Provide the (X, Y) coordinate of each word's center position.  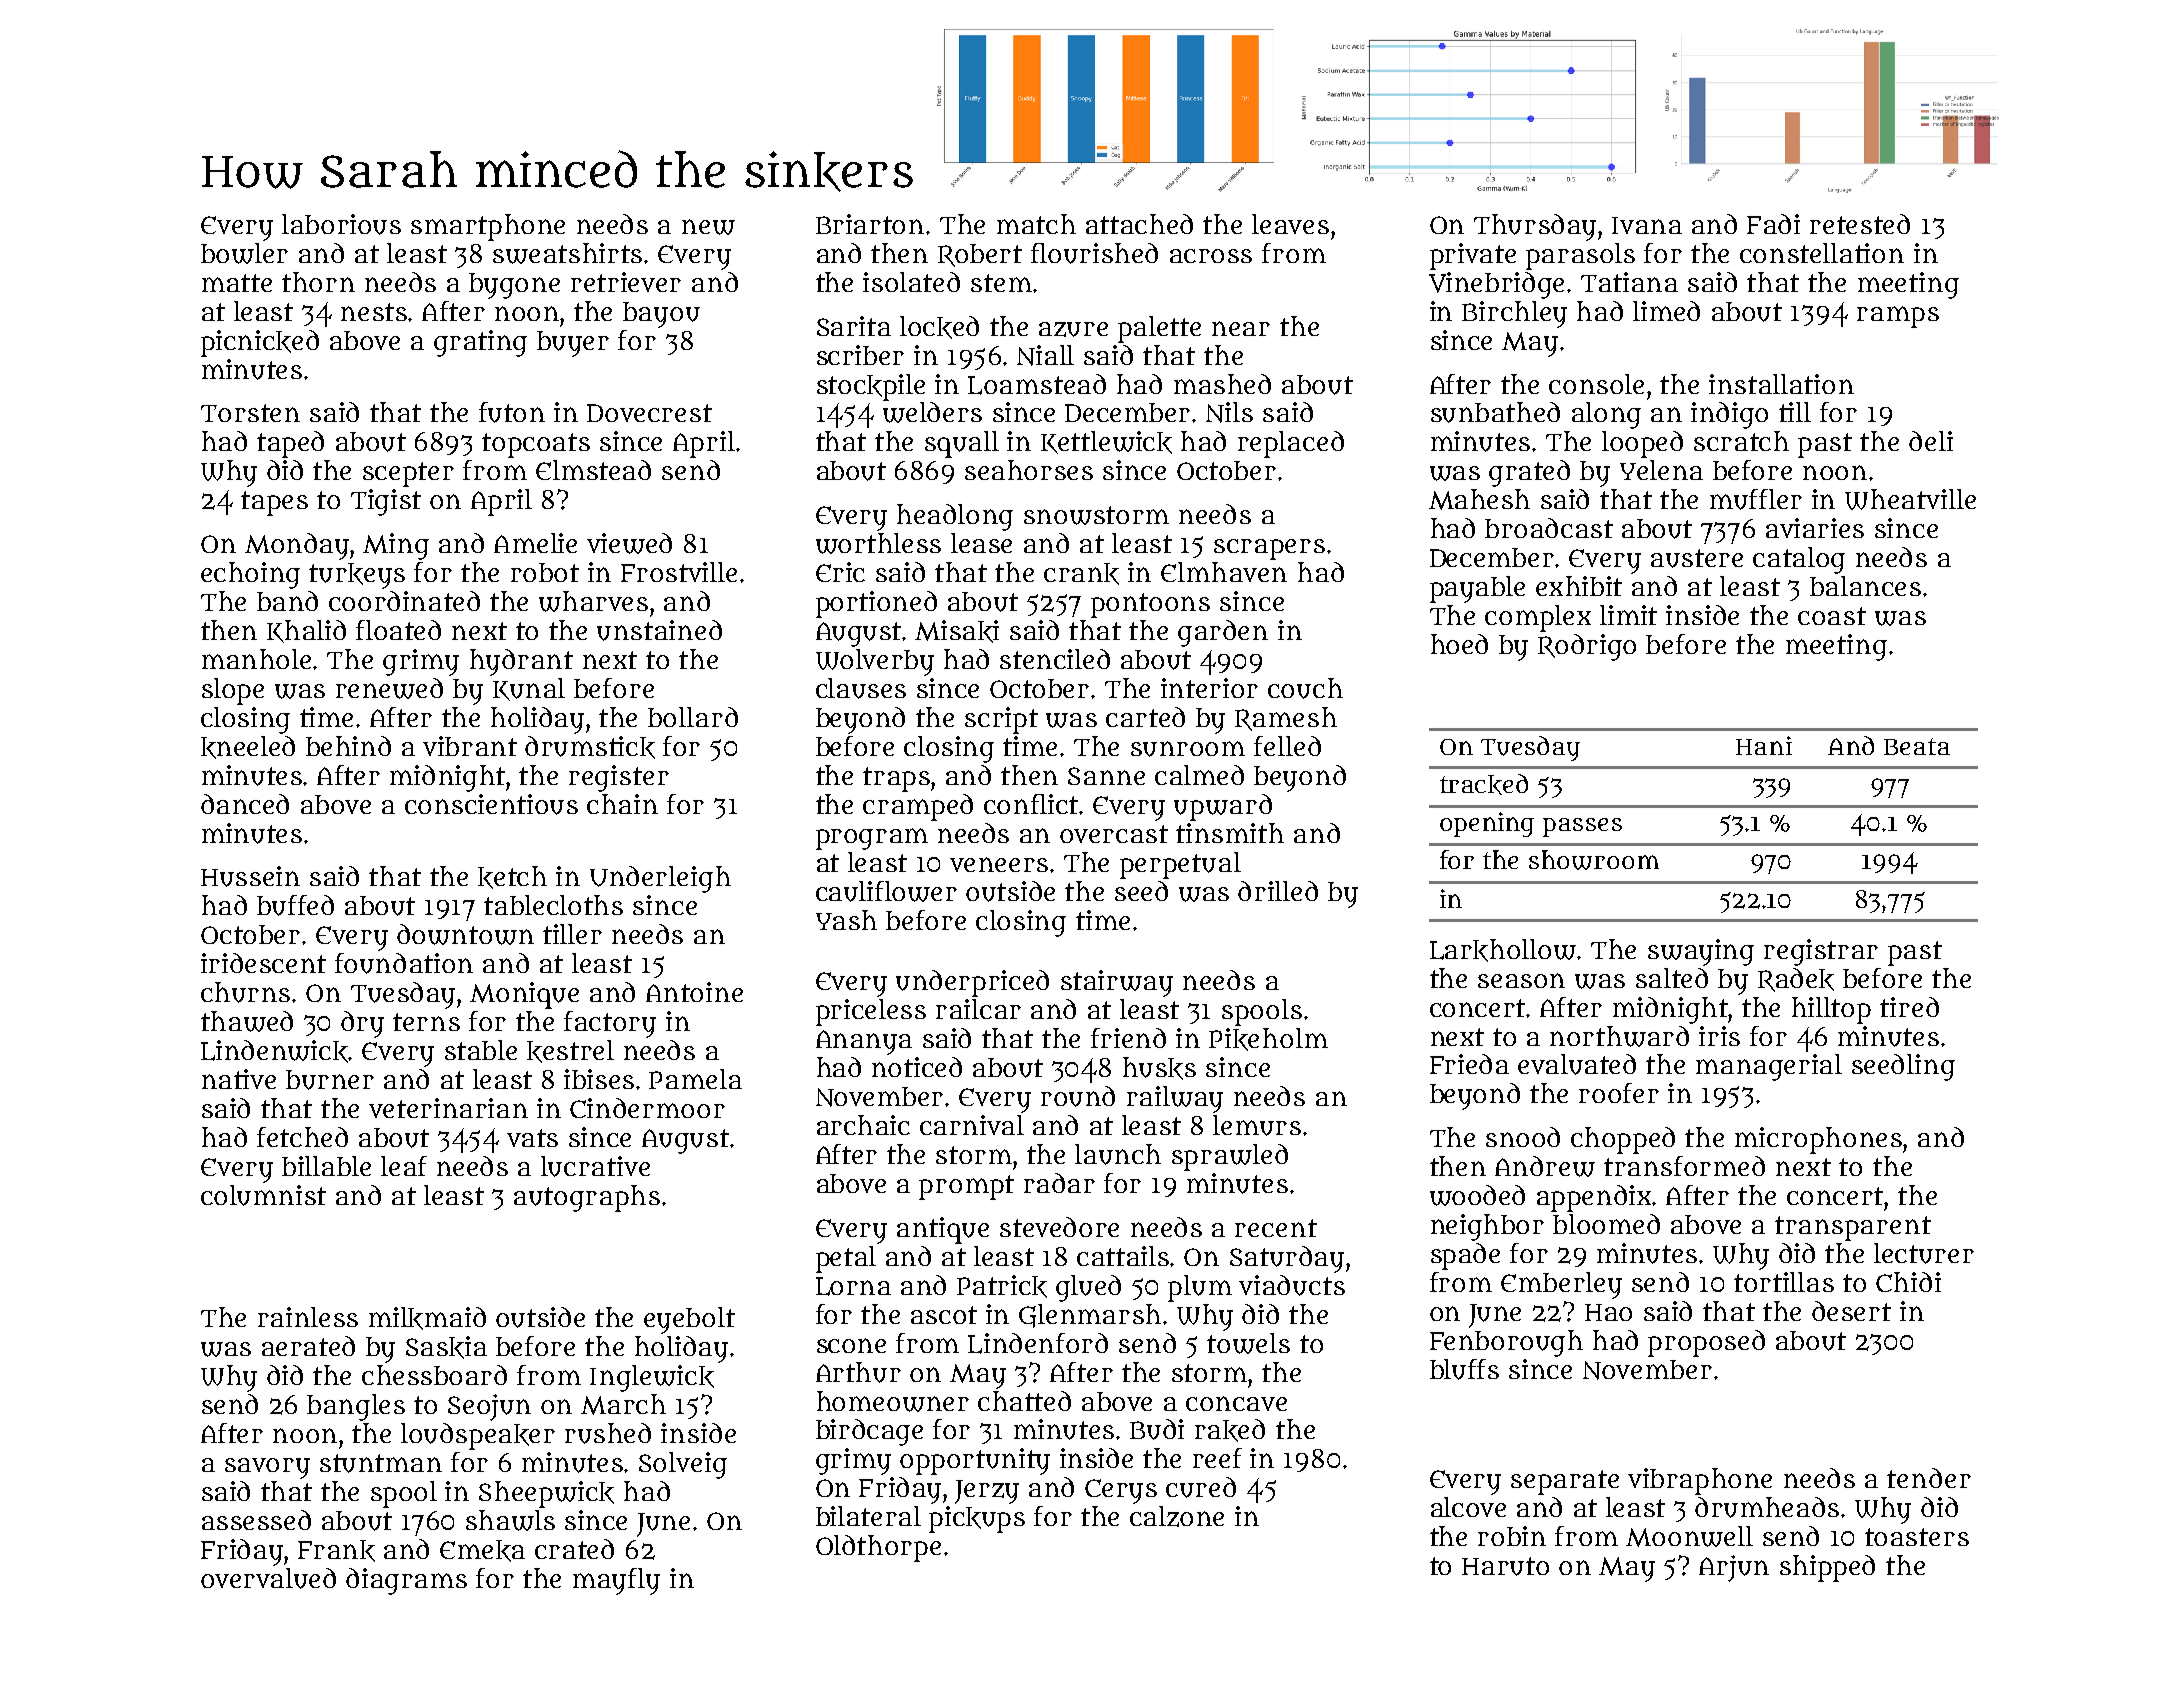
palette (1159, 329)
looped (1642, 444)
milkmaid (427, 1318)
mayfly (616, 1581)
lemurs (1257, 1125)
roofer (1619, 1093)
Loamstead (1037, 384)
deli (1931, 441)
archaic (863, 1125)
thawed (247, 1021)
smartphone (488, 227)
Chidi (1908, 1282)
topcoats (536, 445)
